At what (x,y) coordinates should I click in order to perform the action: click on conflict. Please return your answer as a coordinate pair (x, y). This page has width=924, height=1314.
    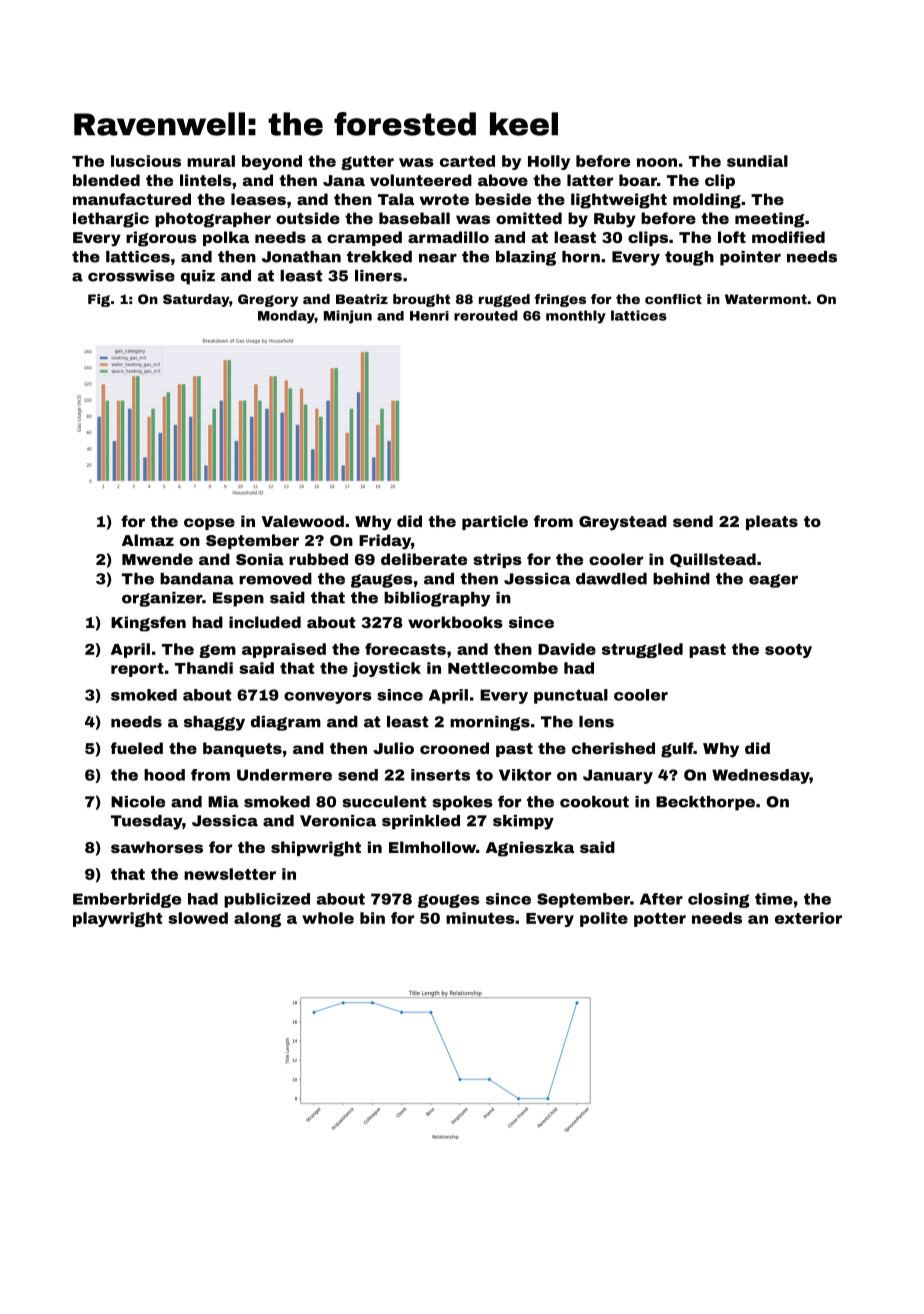
    Looking at the image, I should click on (673, 299).
